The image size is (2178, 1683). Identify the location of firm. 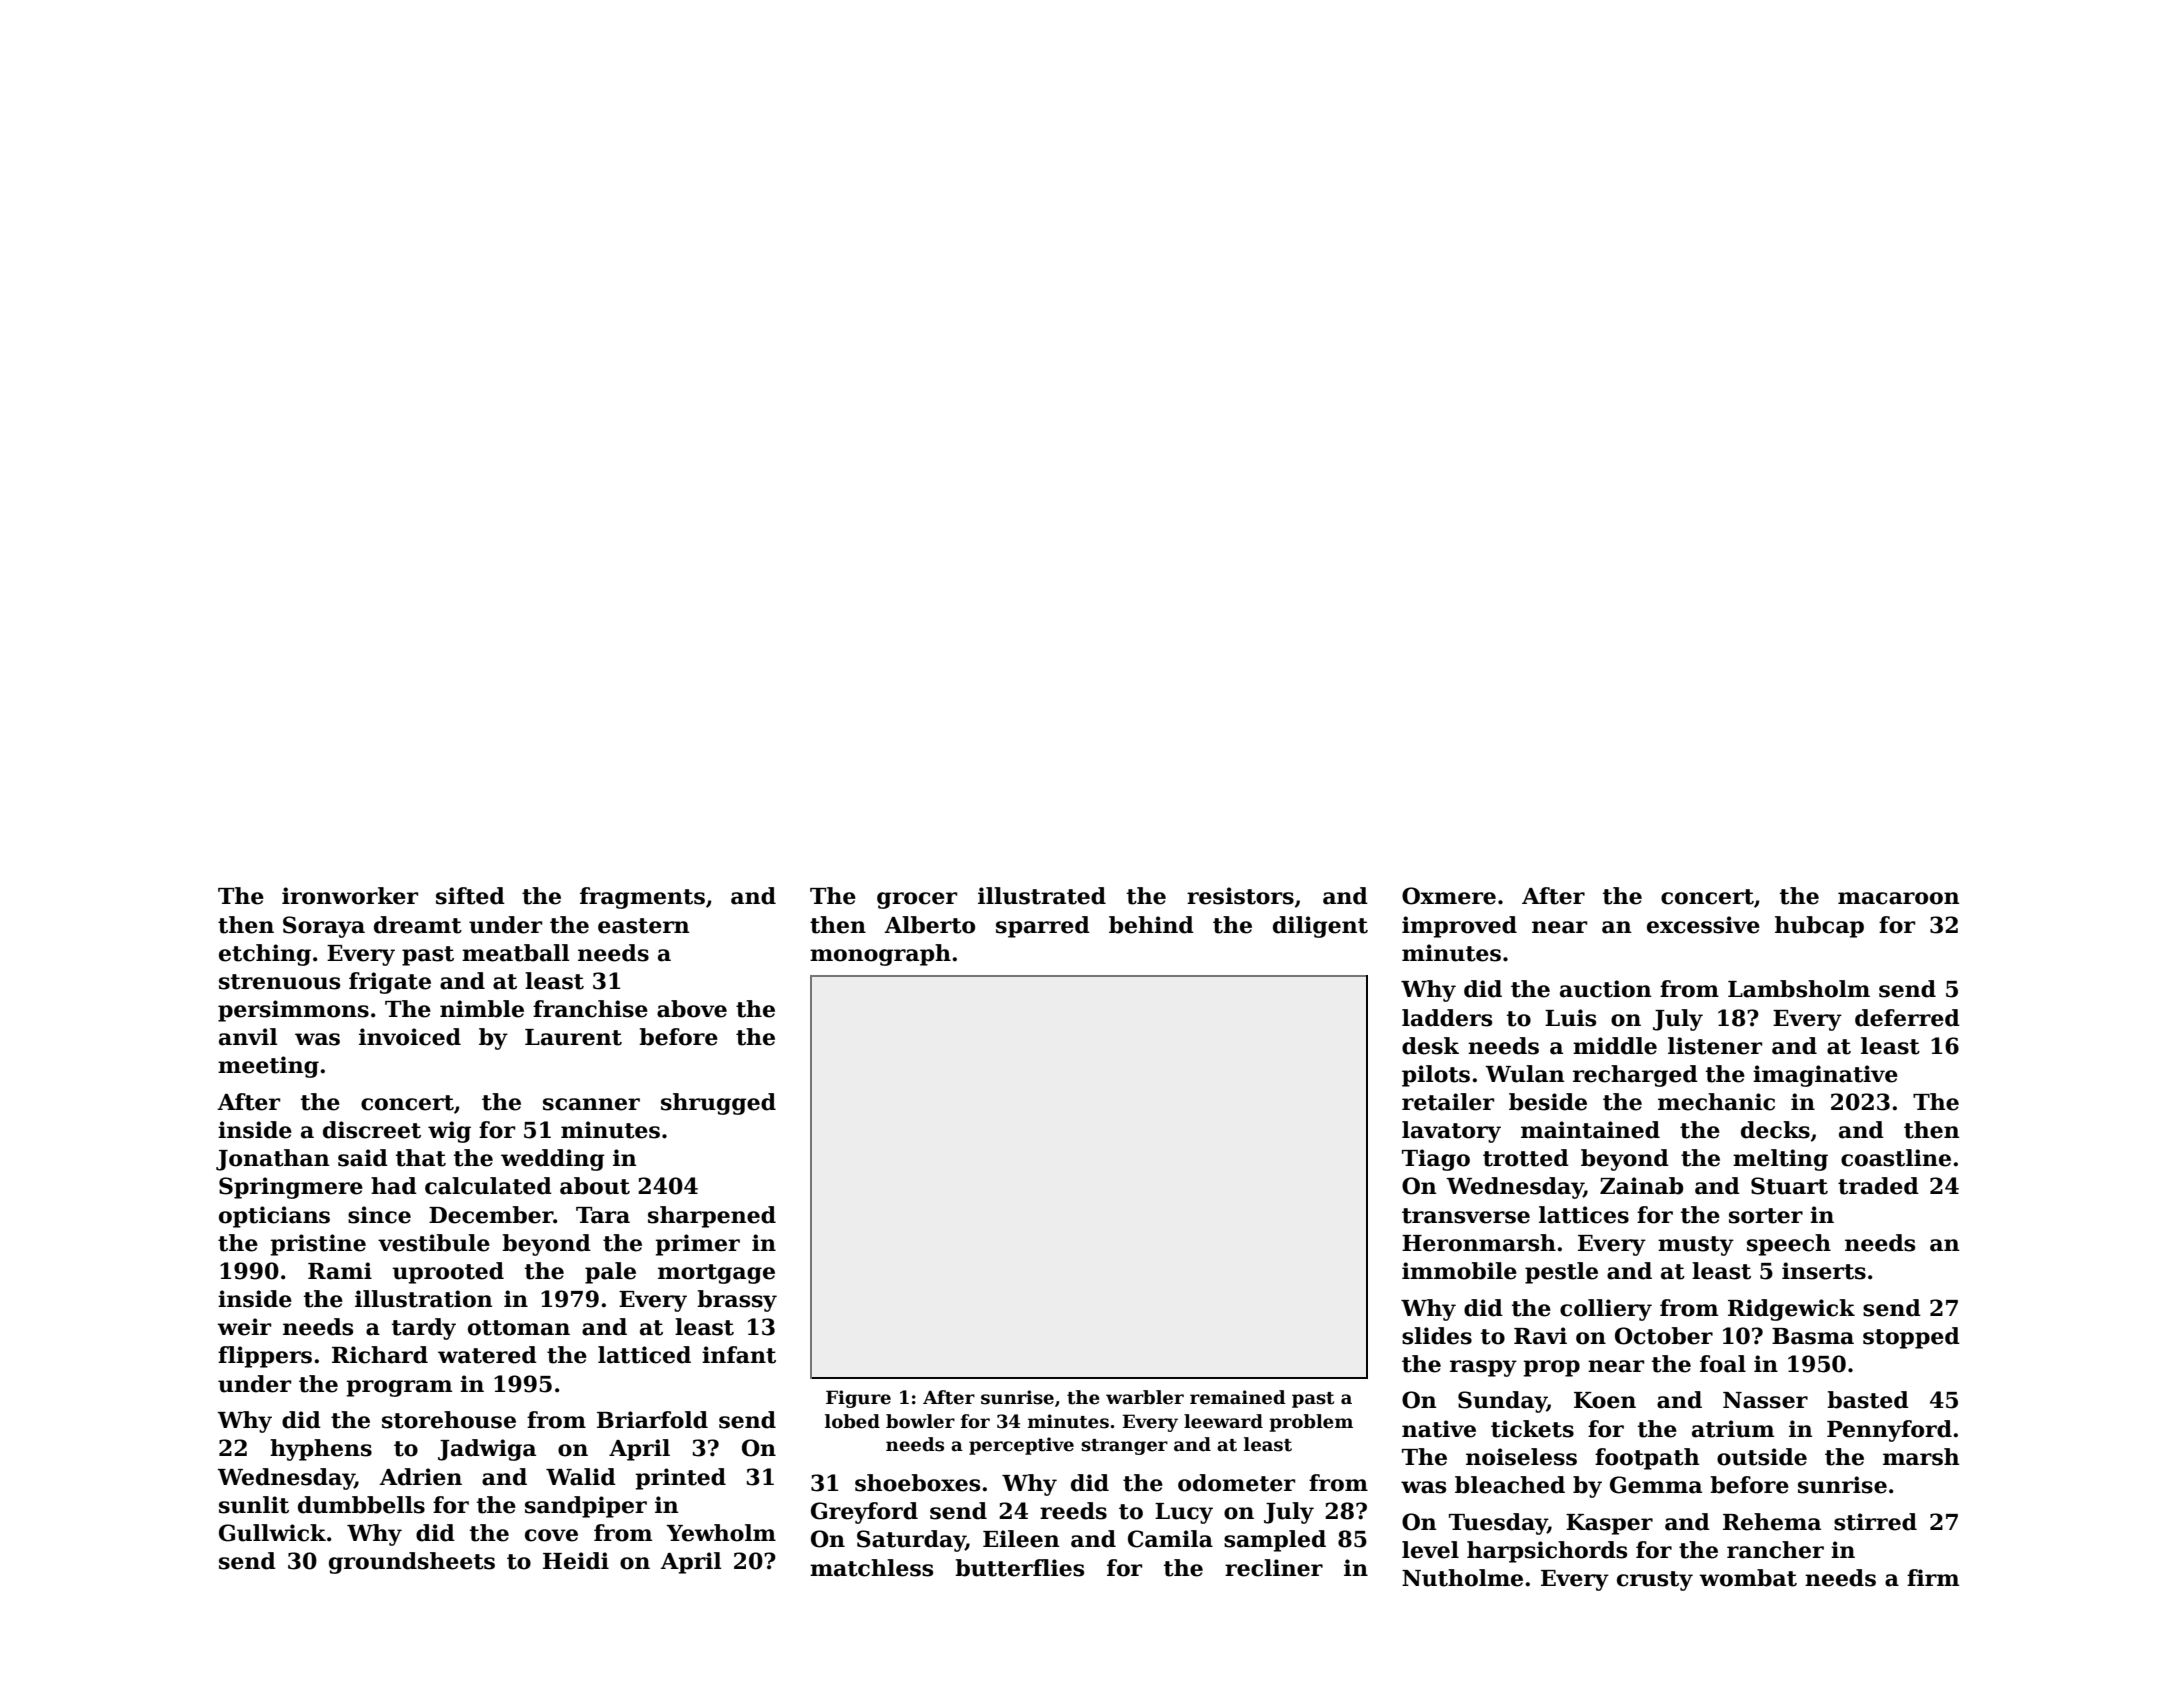
(1933, 1577).
